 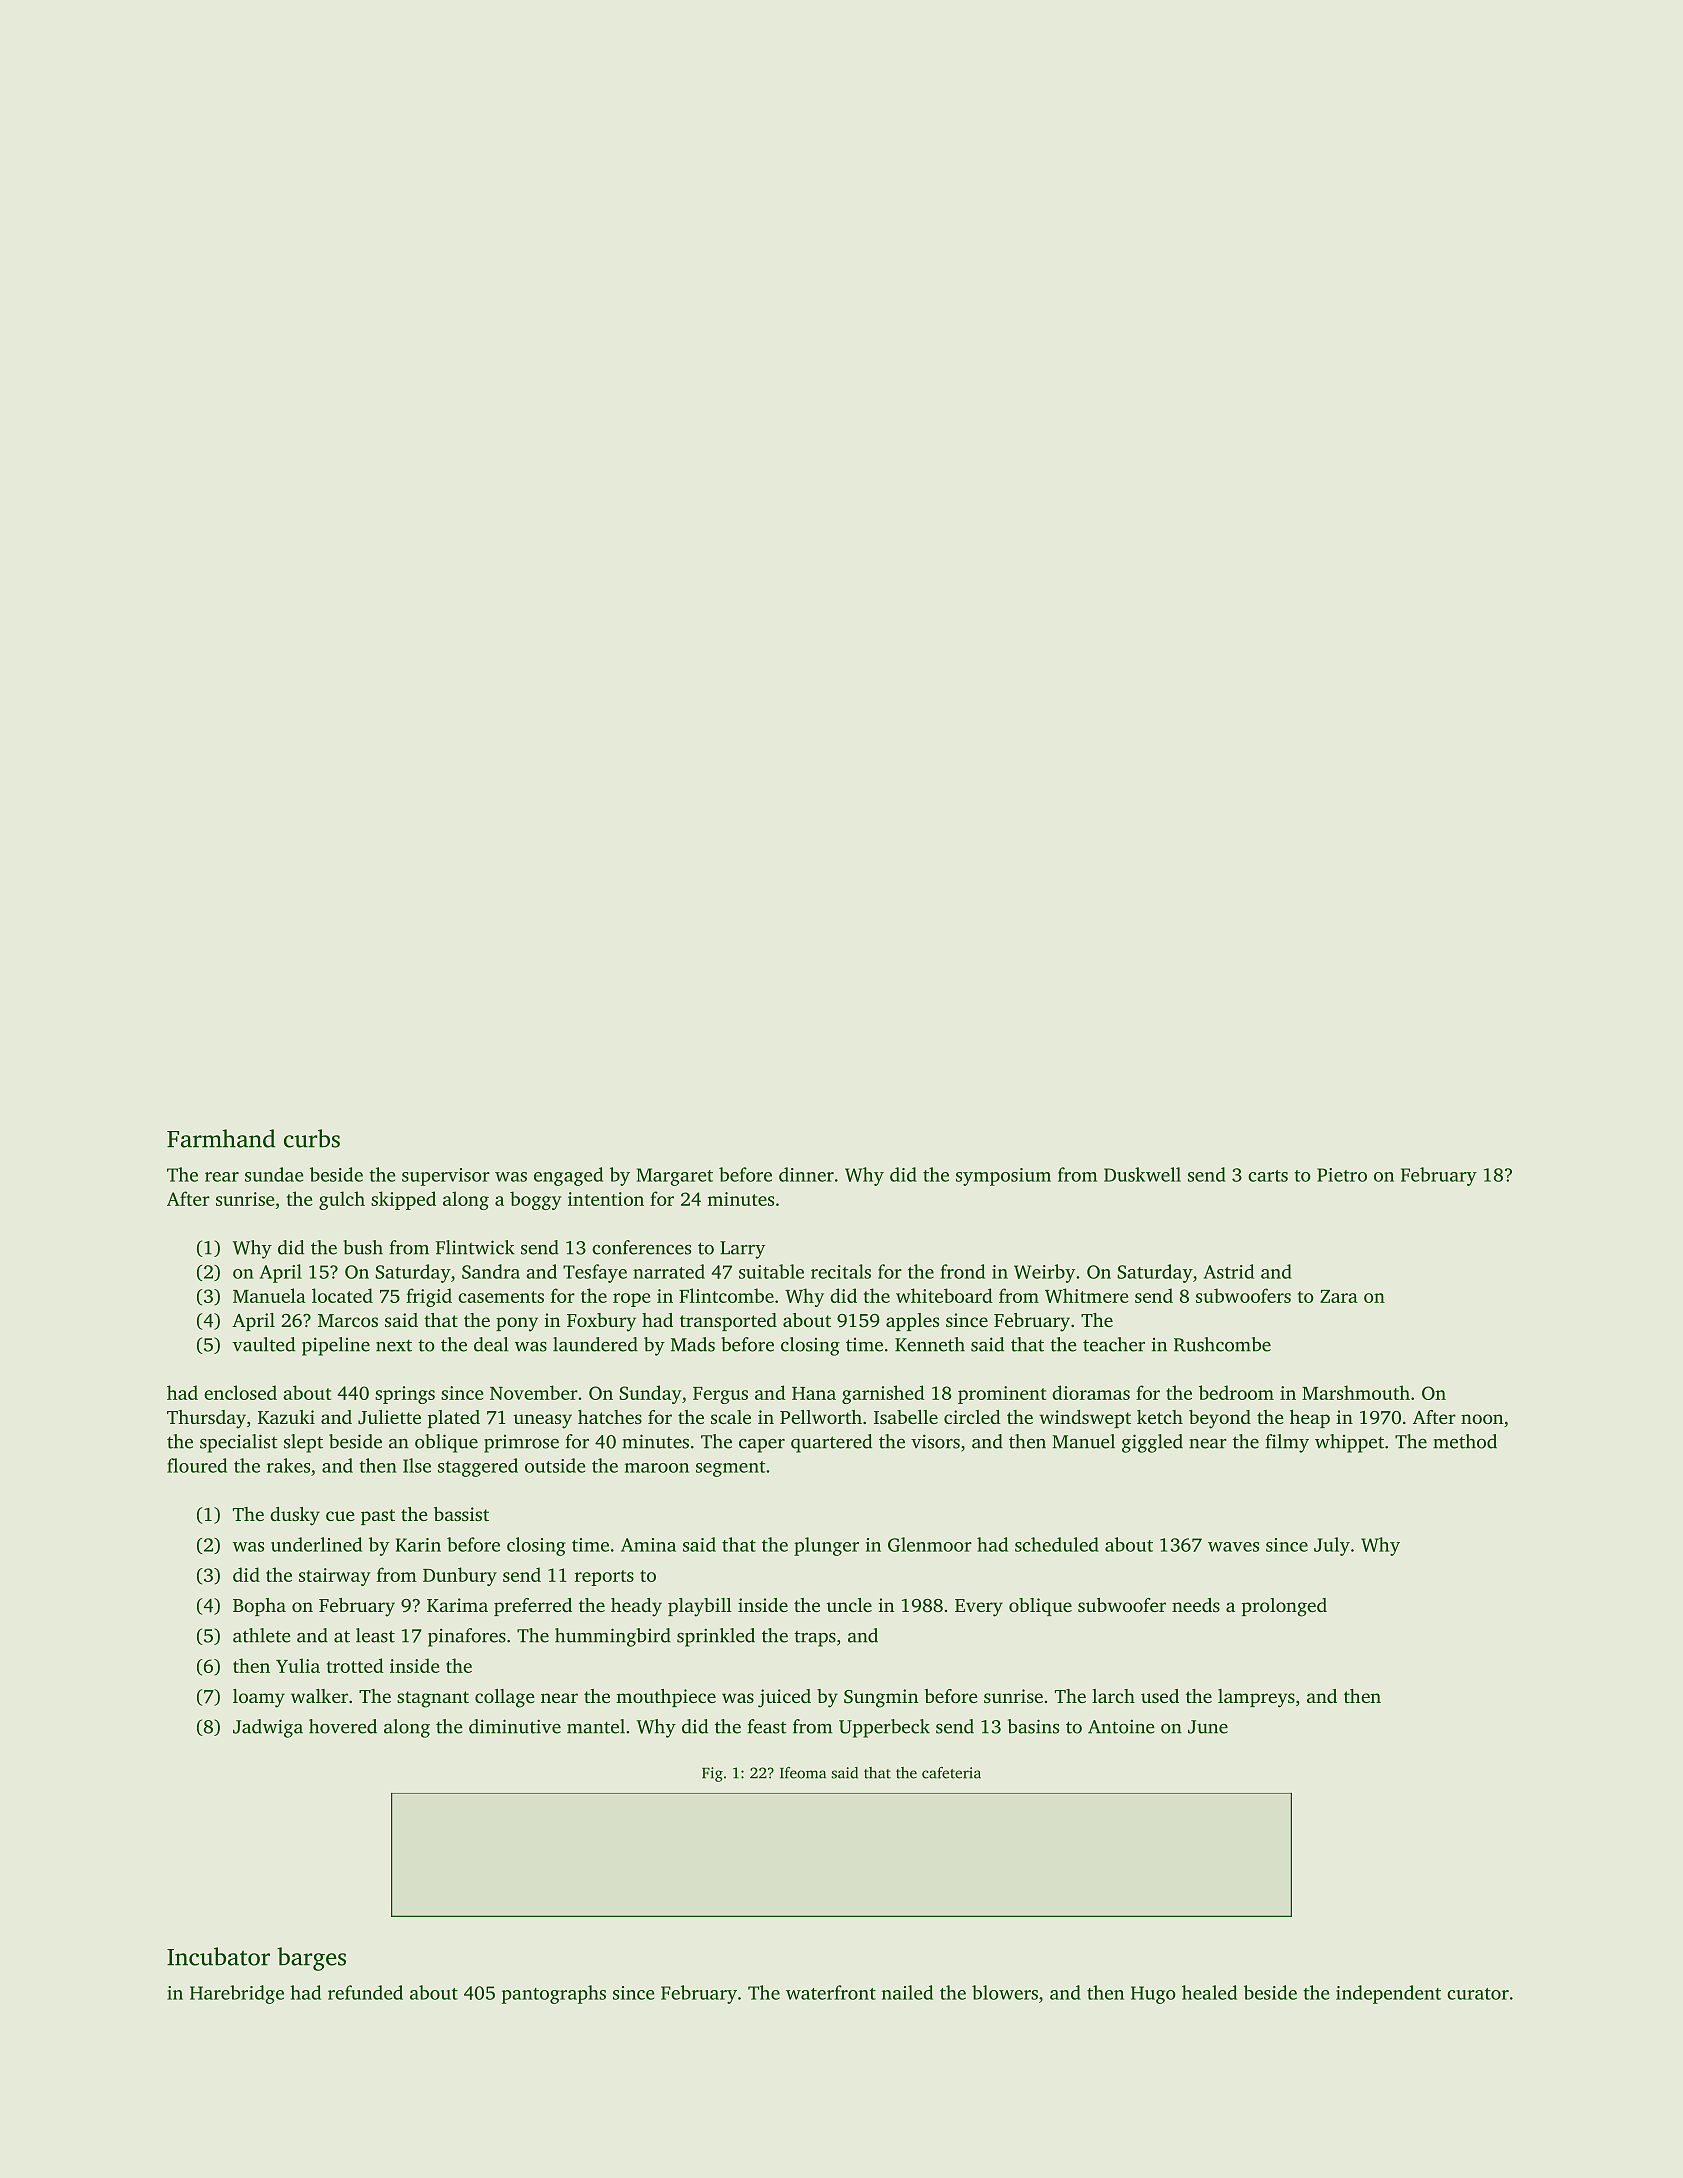 What do you see at coordinates (1356, 1392) in the image?
I see `Marshmouth` at bounding box center [1356, 1392].
